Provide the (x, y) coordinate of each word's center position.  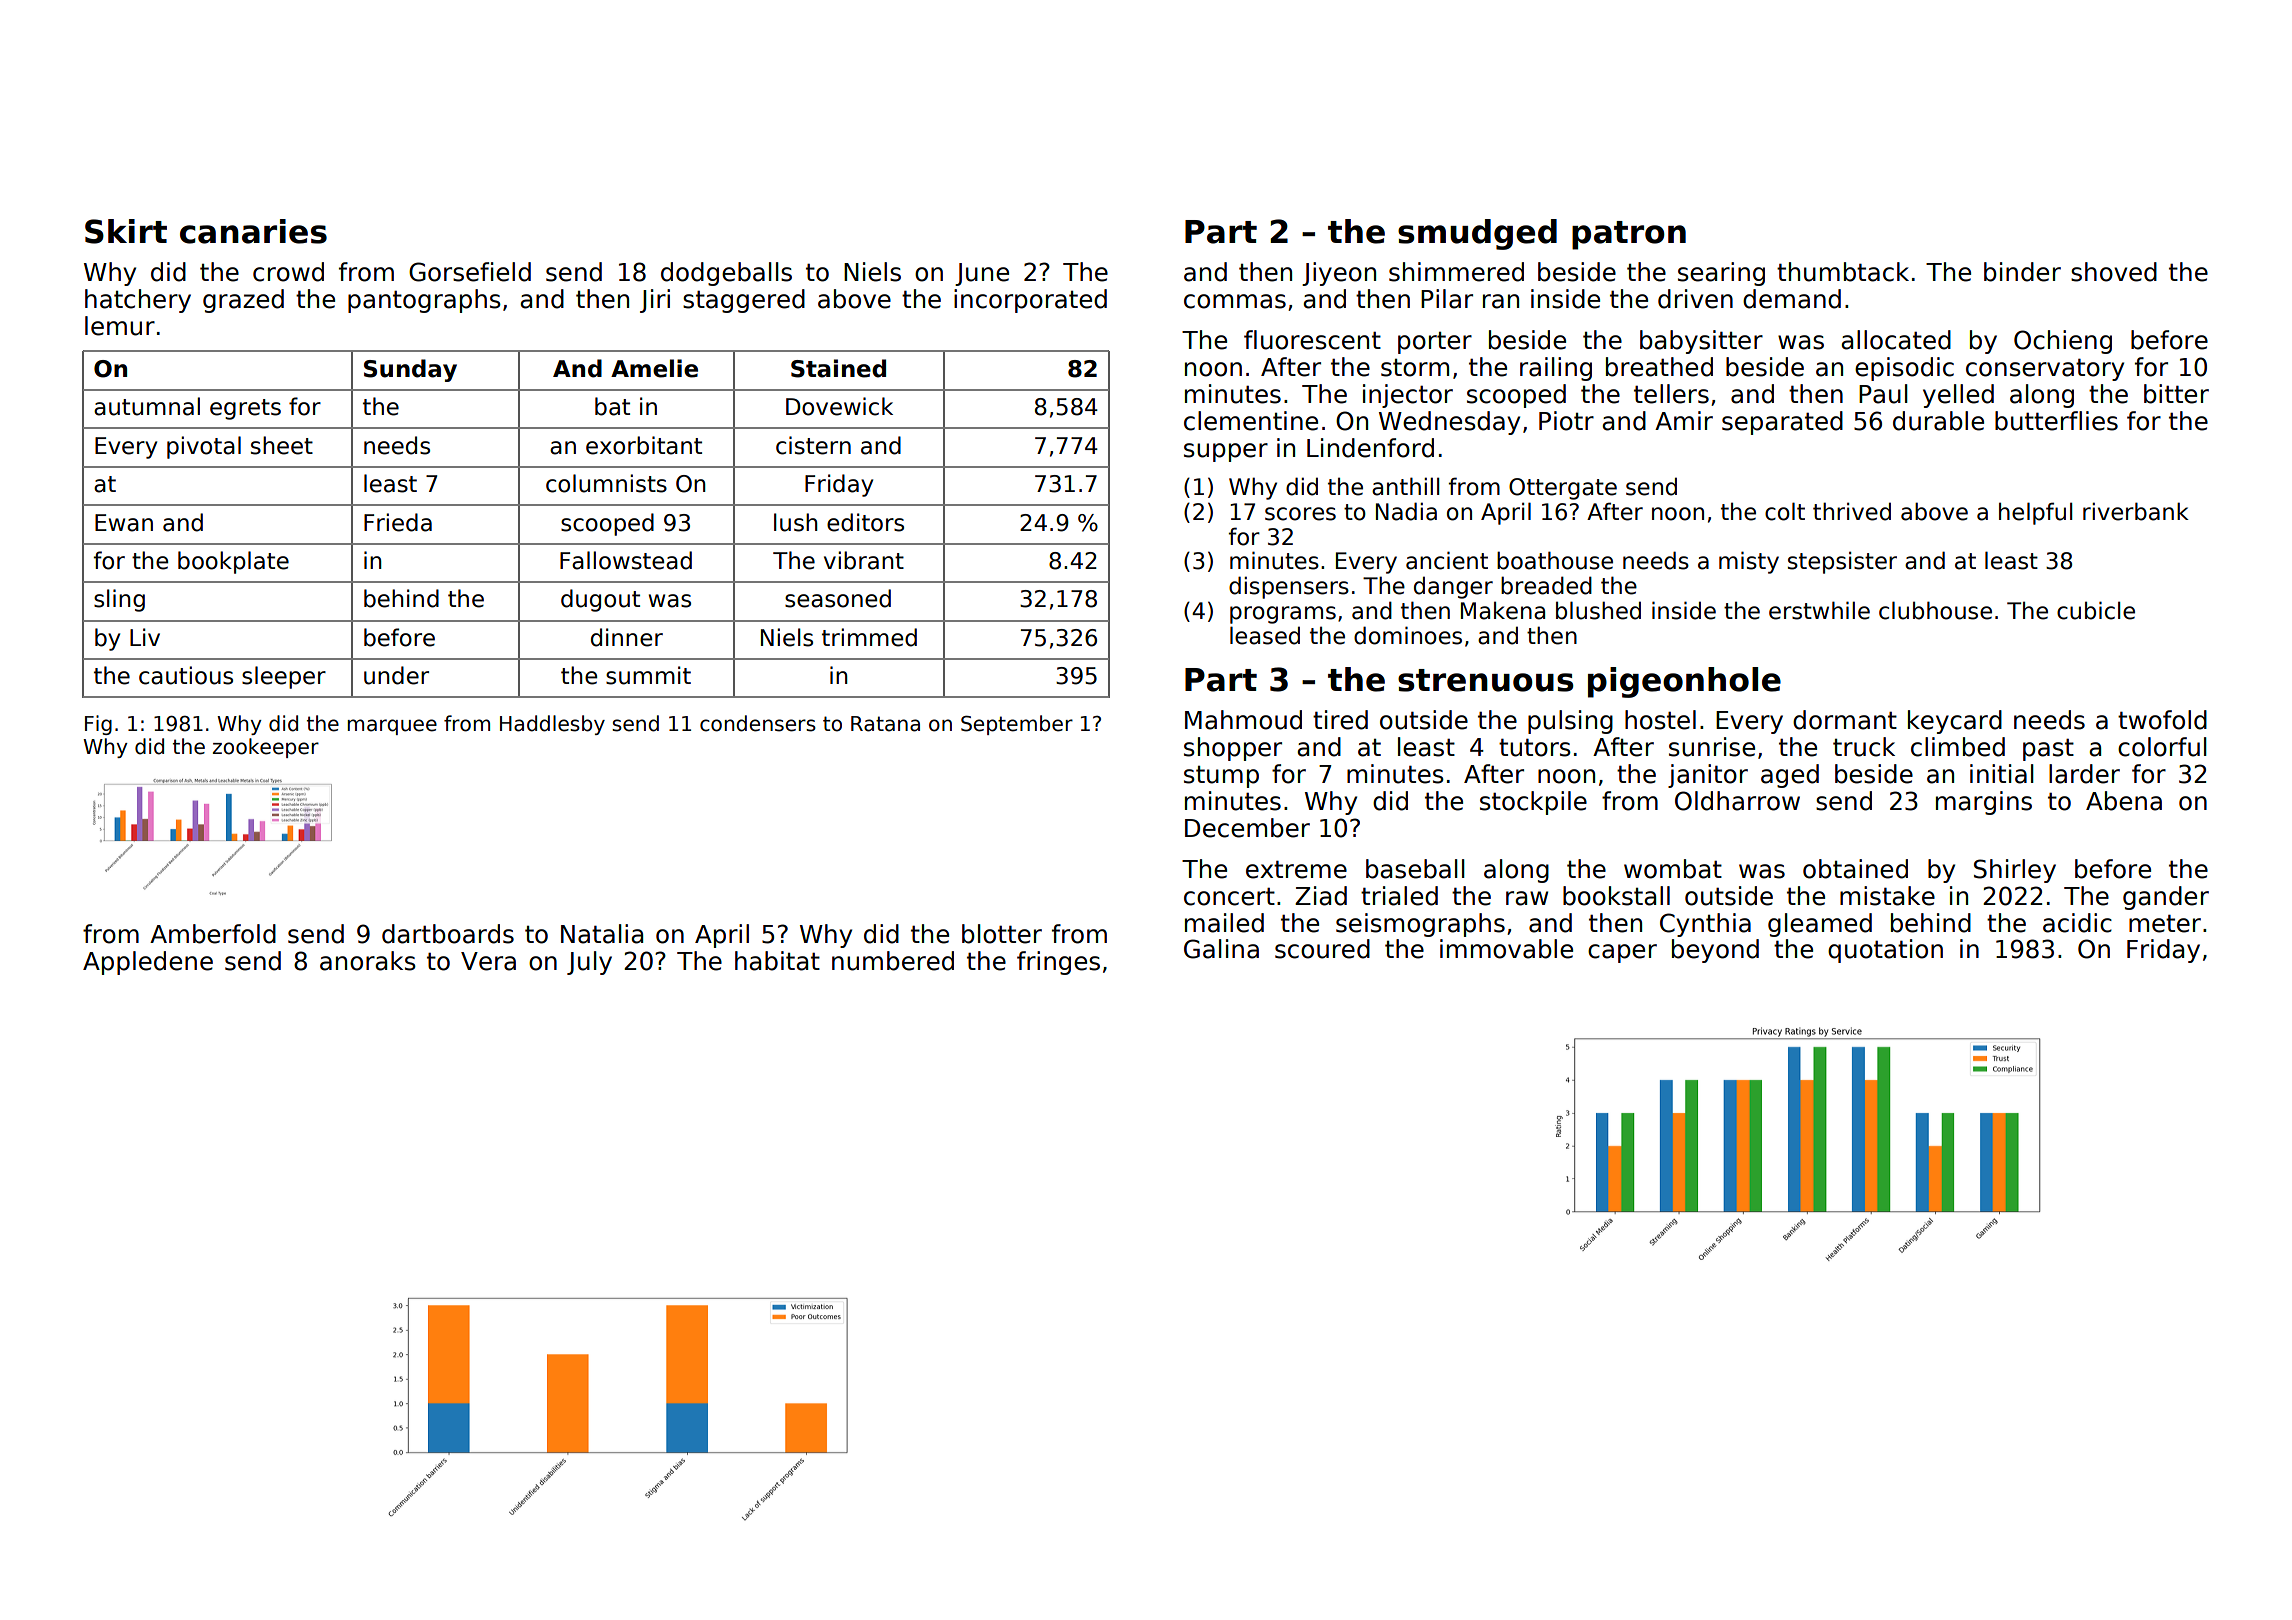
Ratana (885, 724)
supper (1226, 452)
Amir (1684, 420)
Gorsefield (470, 272)
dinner (627, 637)
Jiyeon (1339, 274)
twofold (2162, 720)
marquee (392, 727)
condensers (758, 723)
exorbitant (644, 445)
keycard (1955, 722)
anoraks (368, 961)
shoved (2114, 272)
